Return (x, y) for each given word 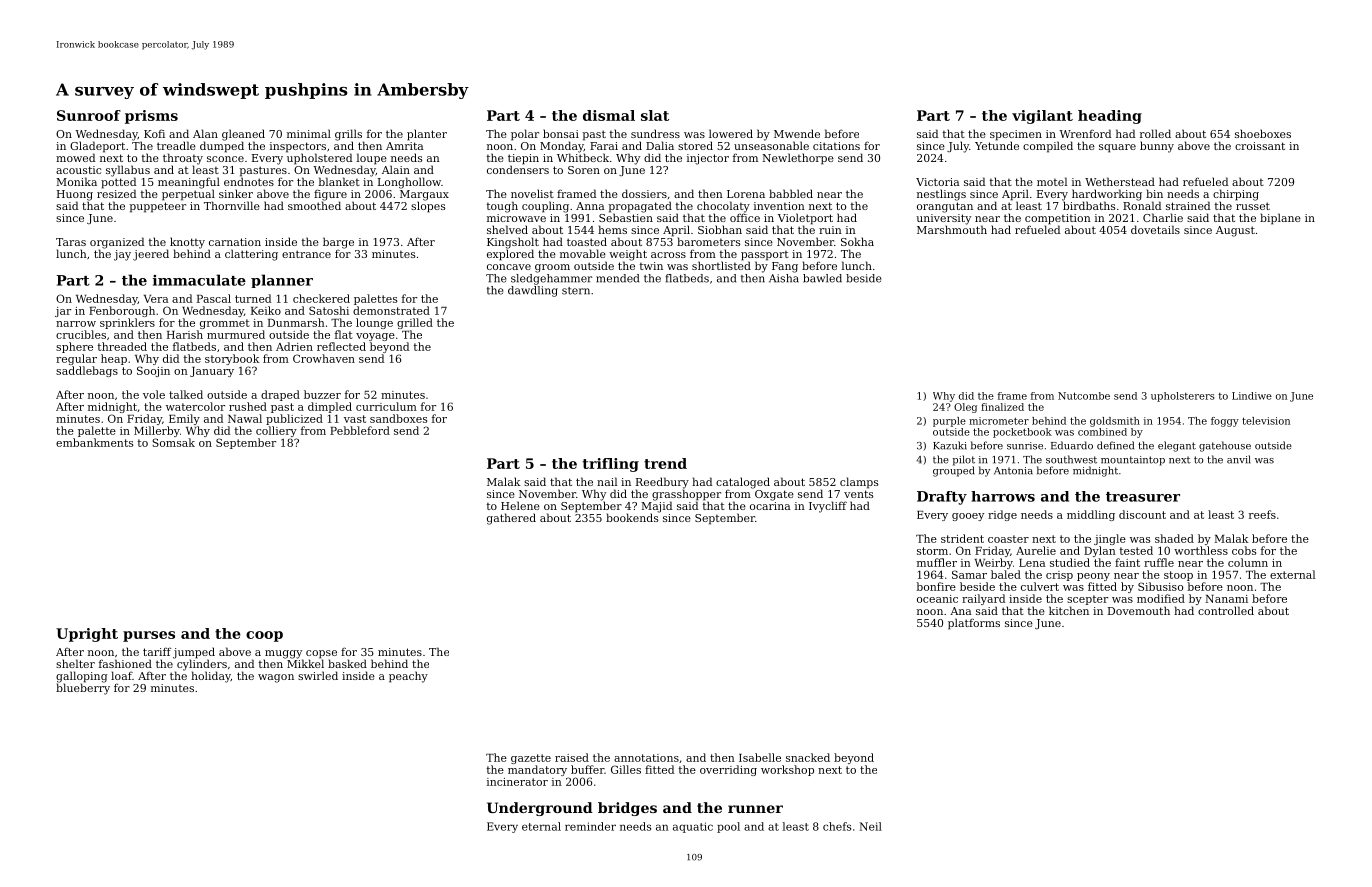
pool (728, 827)
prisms (151, 117)
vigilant (1042, 117)
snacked (808, 757)
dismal (609, 115)
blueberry (83, 689)
